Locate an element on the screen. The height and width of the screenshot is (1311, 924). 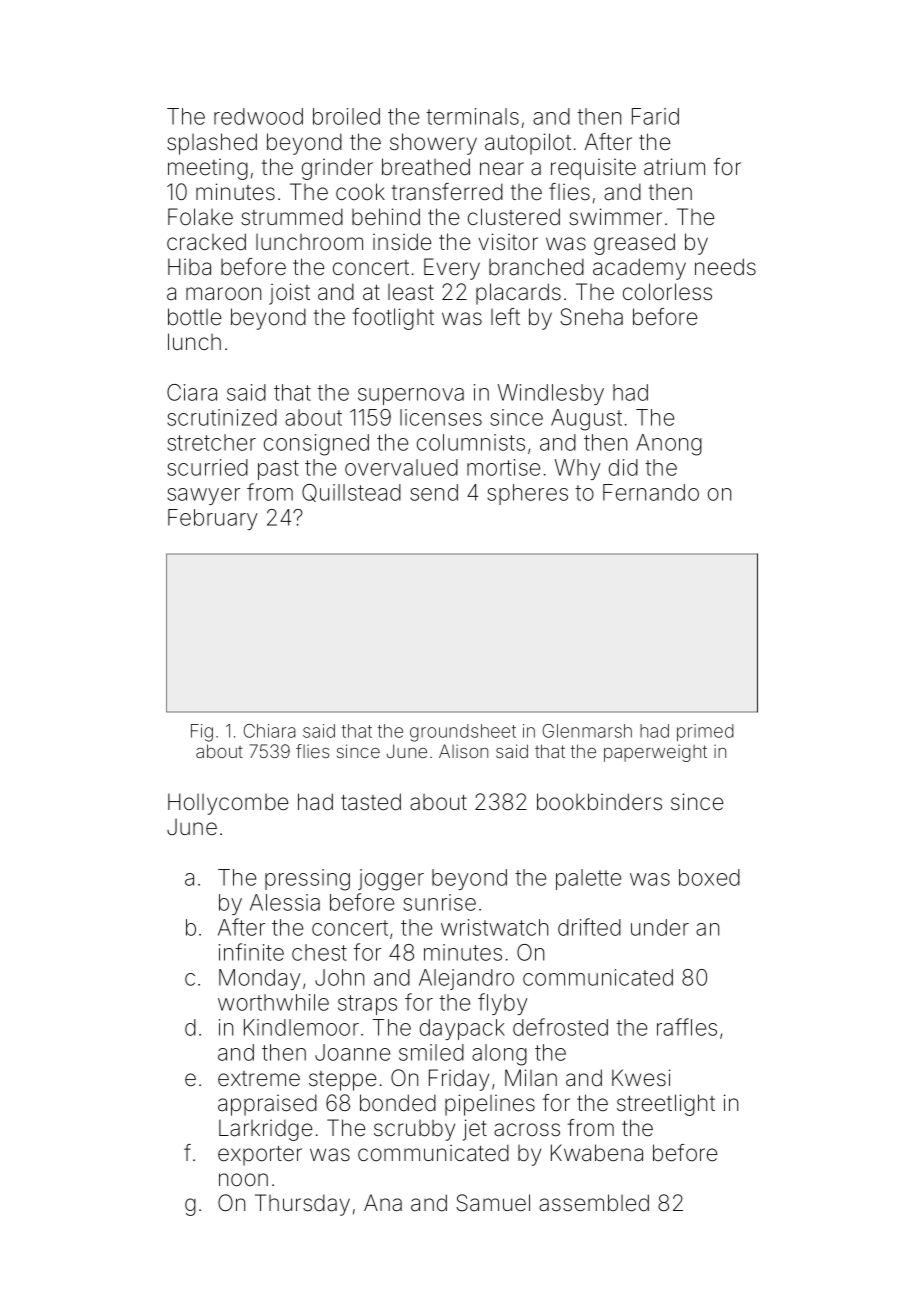
redwood is located at coordinates (258, 116).
